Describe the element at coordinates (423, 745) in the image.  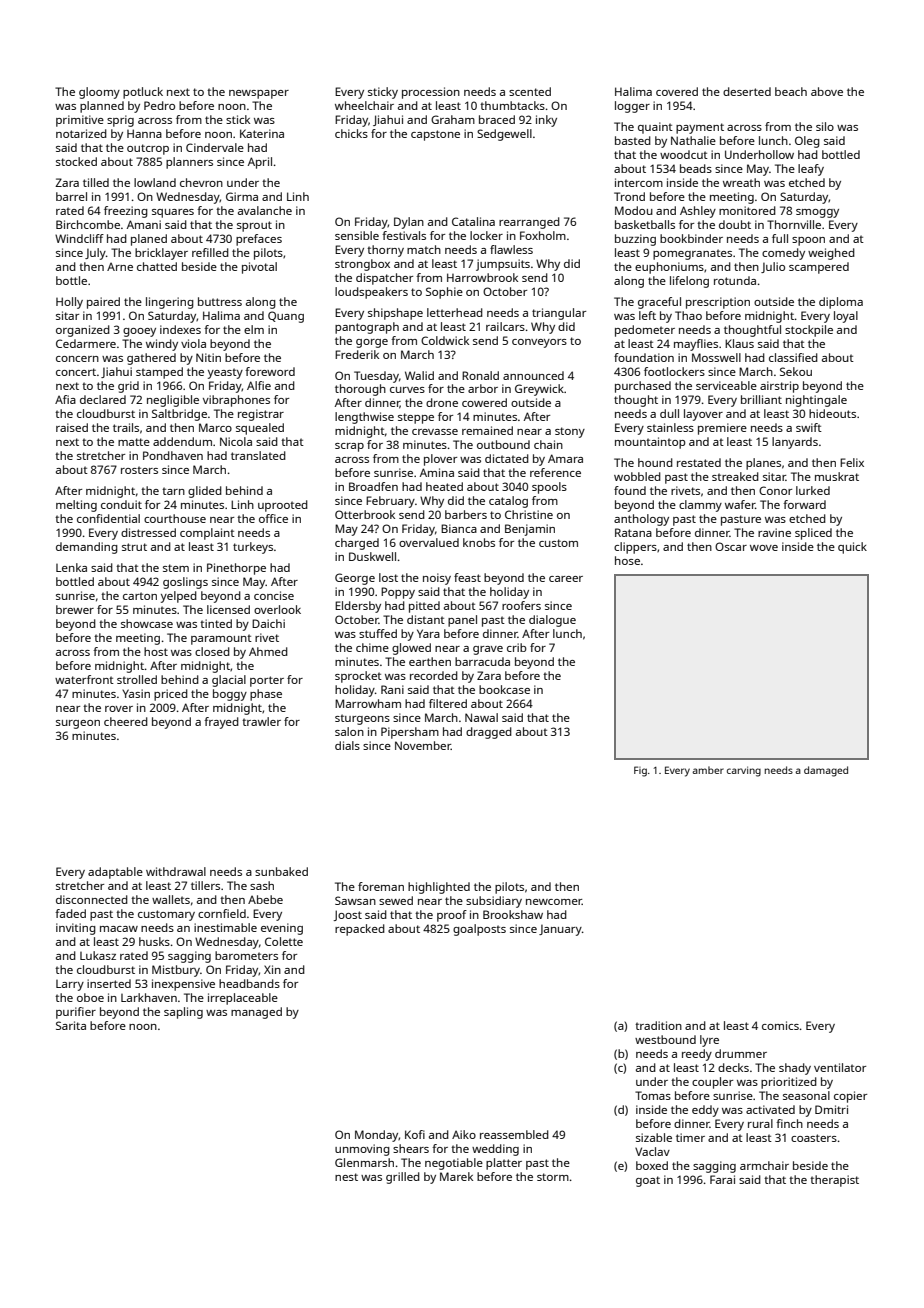
I see `November` at that location.
